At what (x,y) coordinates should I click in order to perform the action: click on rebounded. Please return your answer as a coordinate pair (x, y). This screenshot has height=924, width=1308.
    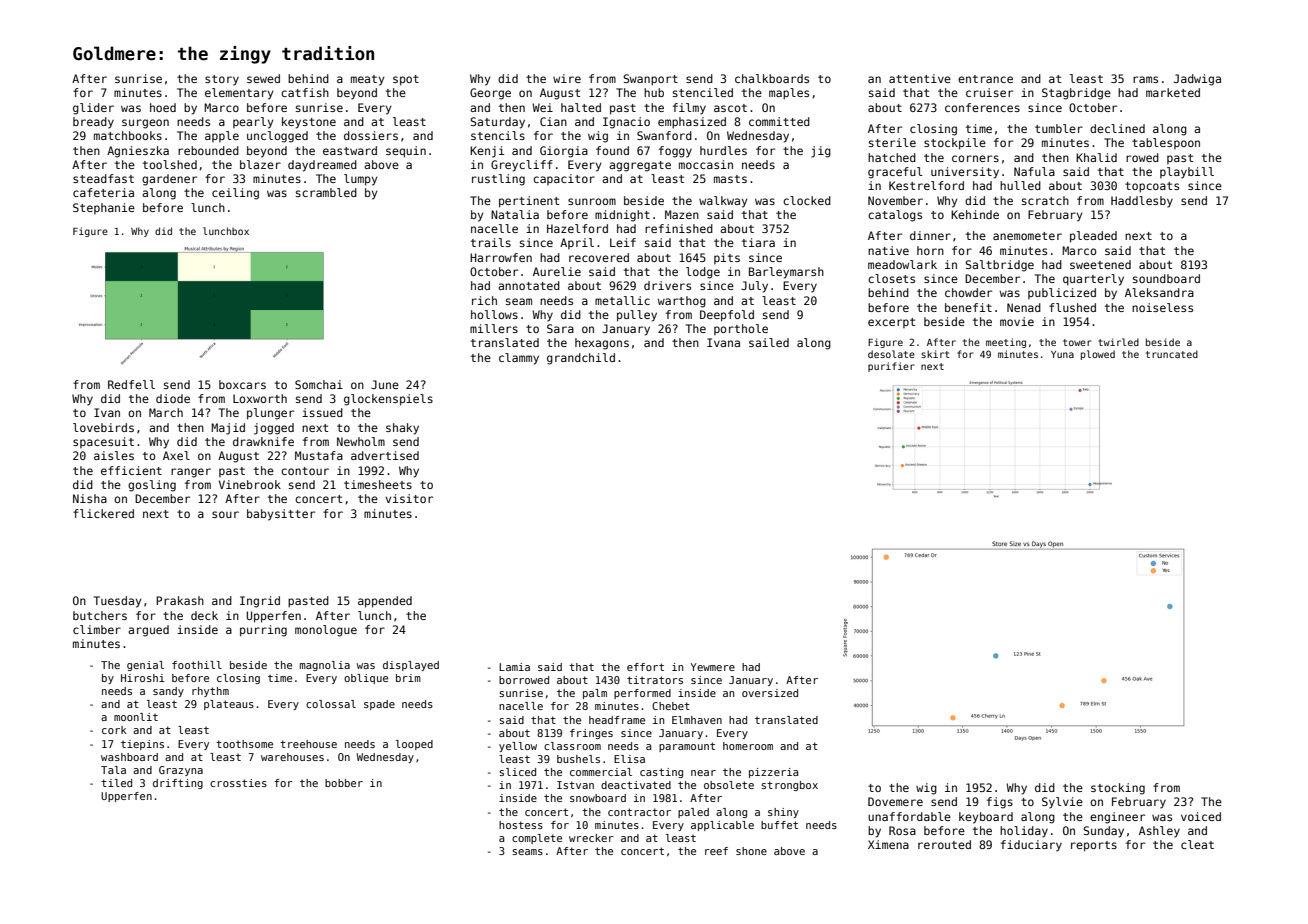
    Looking at the image, I should click on (208, 150).
